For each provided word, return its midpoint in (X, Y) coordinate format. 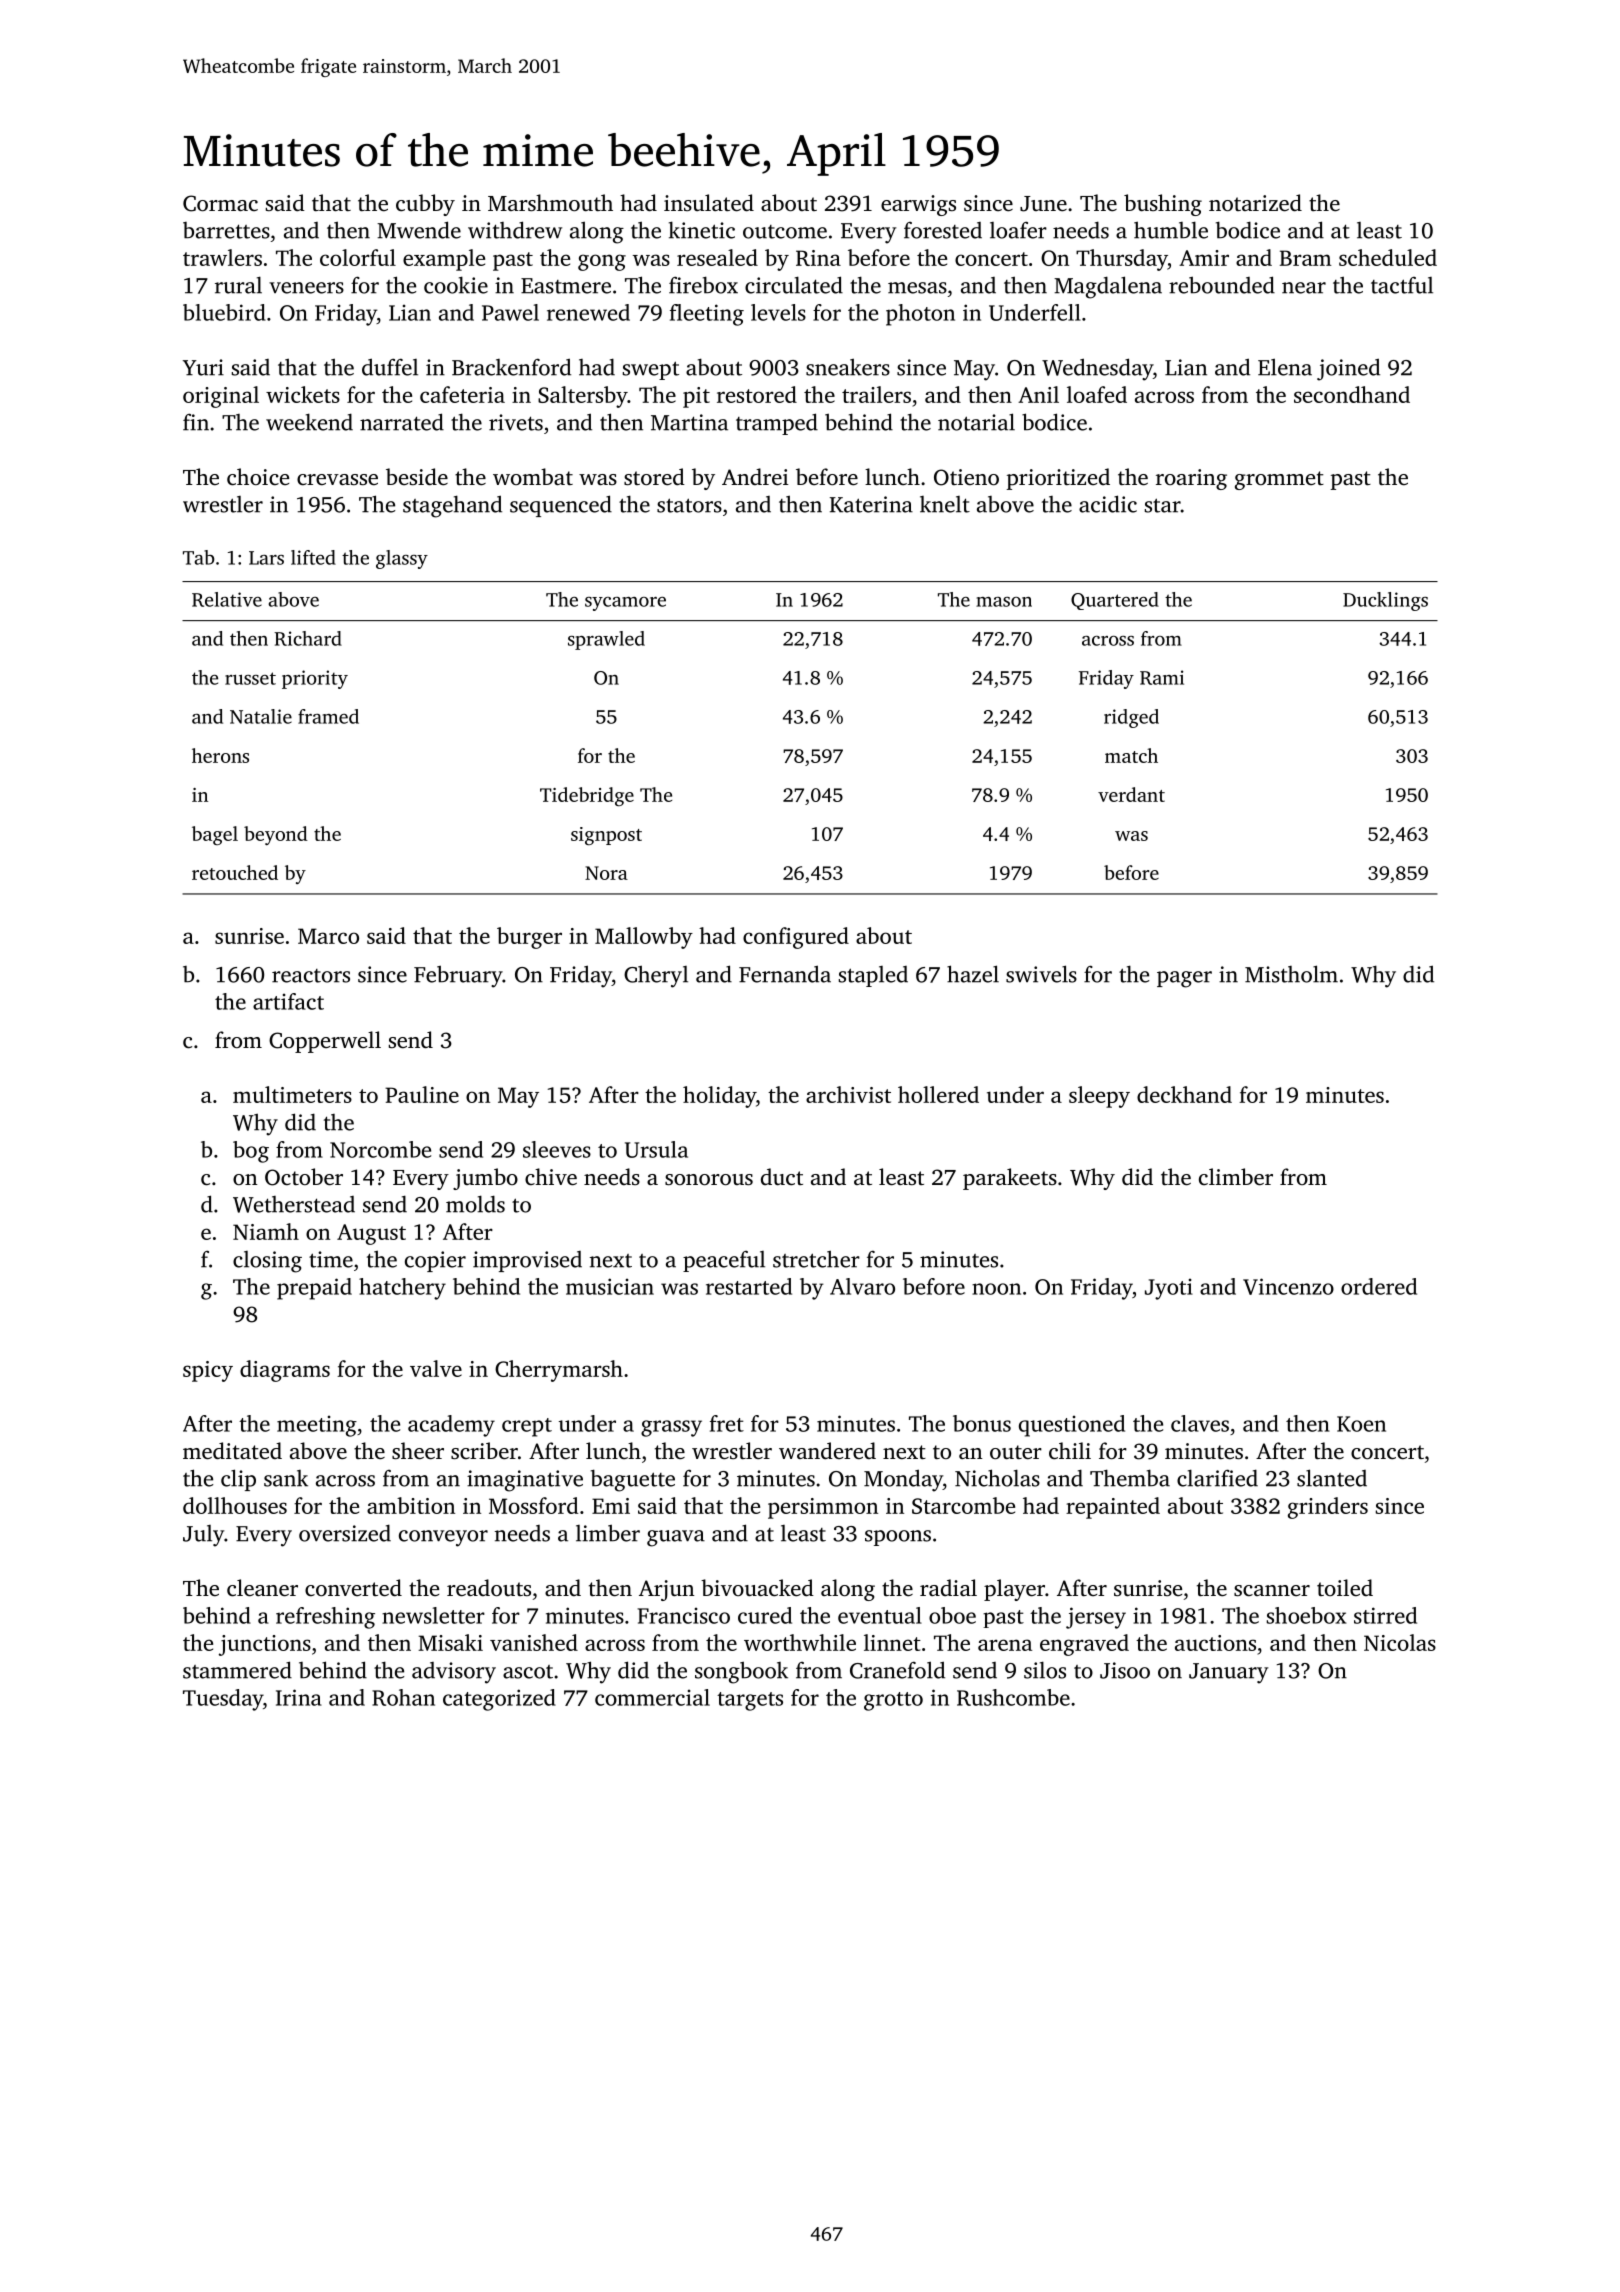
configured (796, 938)
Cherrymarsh (559, 1371)
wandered (827, 1451)
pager (1184, 979)
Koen (1361, 1424)
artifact (288, 1001)
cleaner (262, 1588)
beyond (276, 835)
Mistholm (1291, 974)
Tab (199, 557)
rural (238, 285)
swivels (1041, 974)
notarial (976, 422)
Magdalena (1108, 287)
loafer (1018, 230)
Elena (1285, 367)
